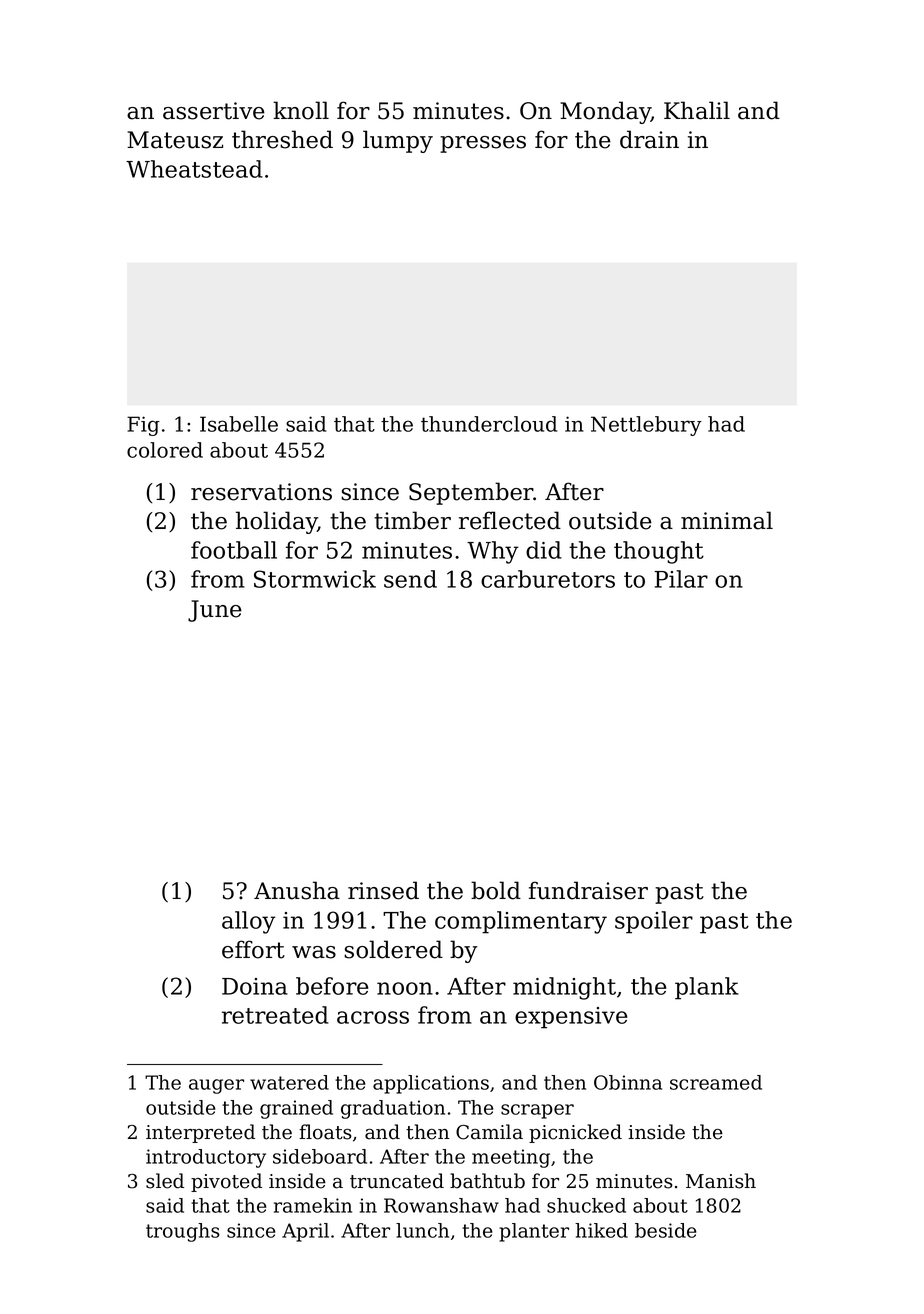 This page has height=1314, width=924. I want to click on lumpy, so click(398, 141).
